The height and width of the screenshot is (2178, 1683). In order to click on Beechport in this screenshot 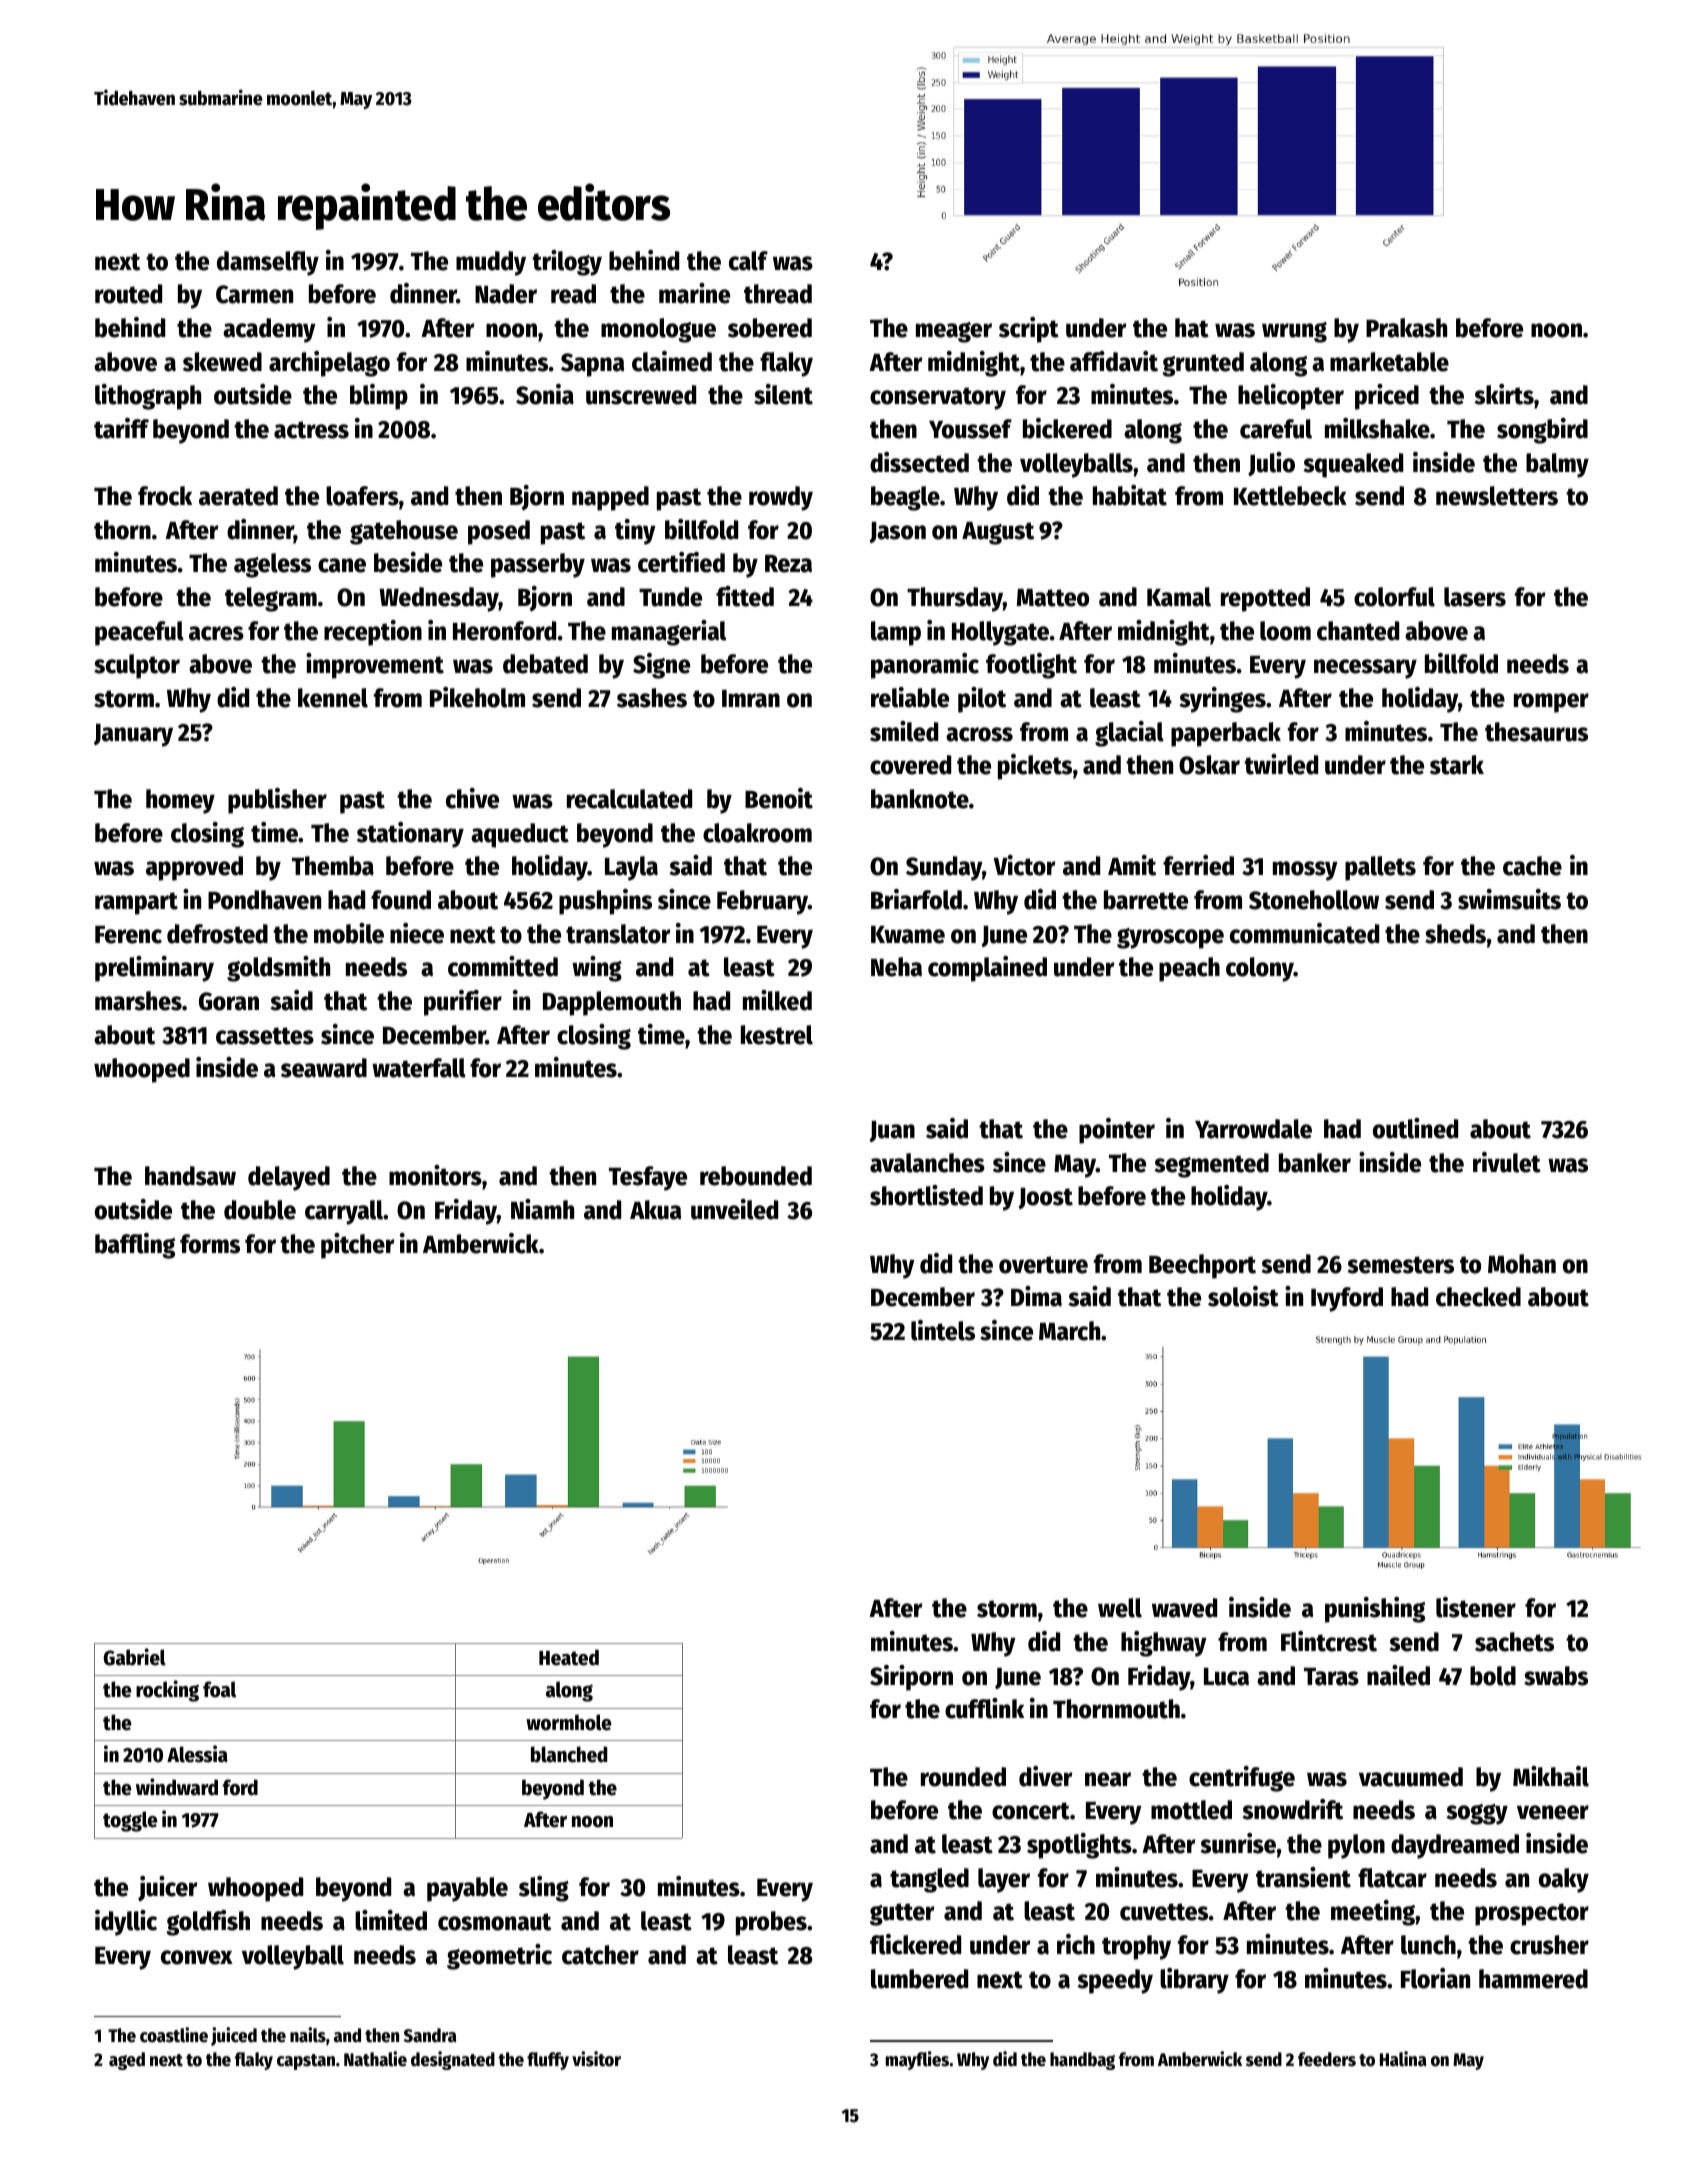, I will do `click(1202, 1266)`.
